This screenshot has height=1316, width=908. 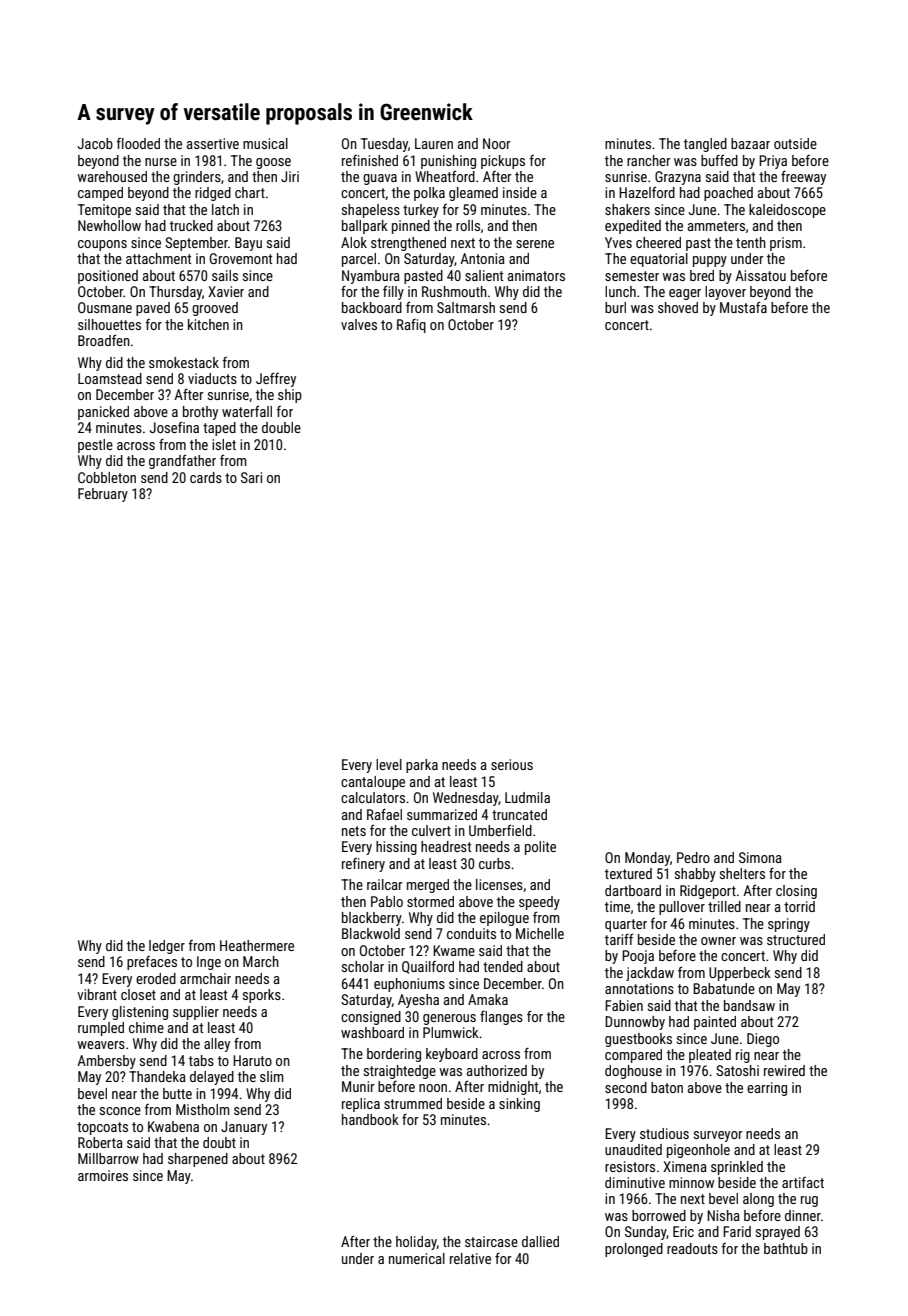 I want to click on burl, so click(x=615, y=307).
